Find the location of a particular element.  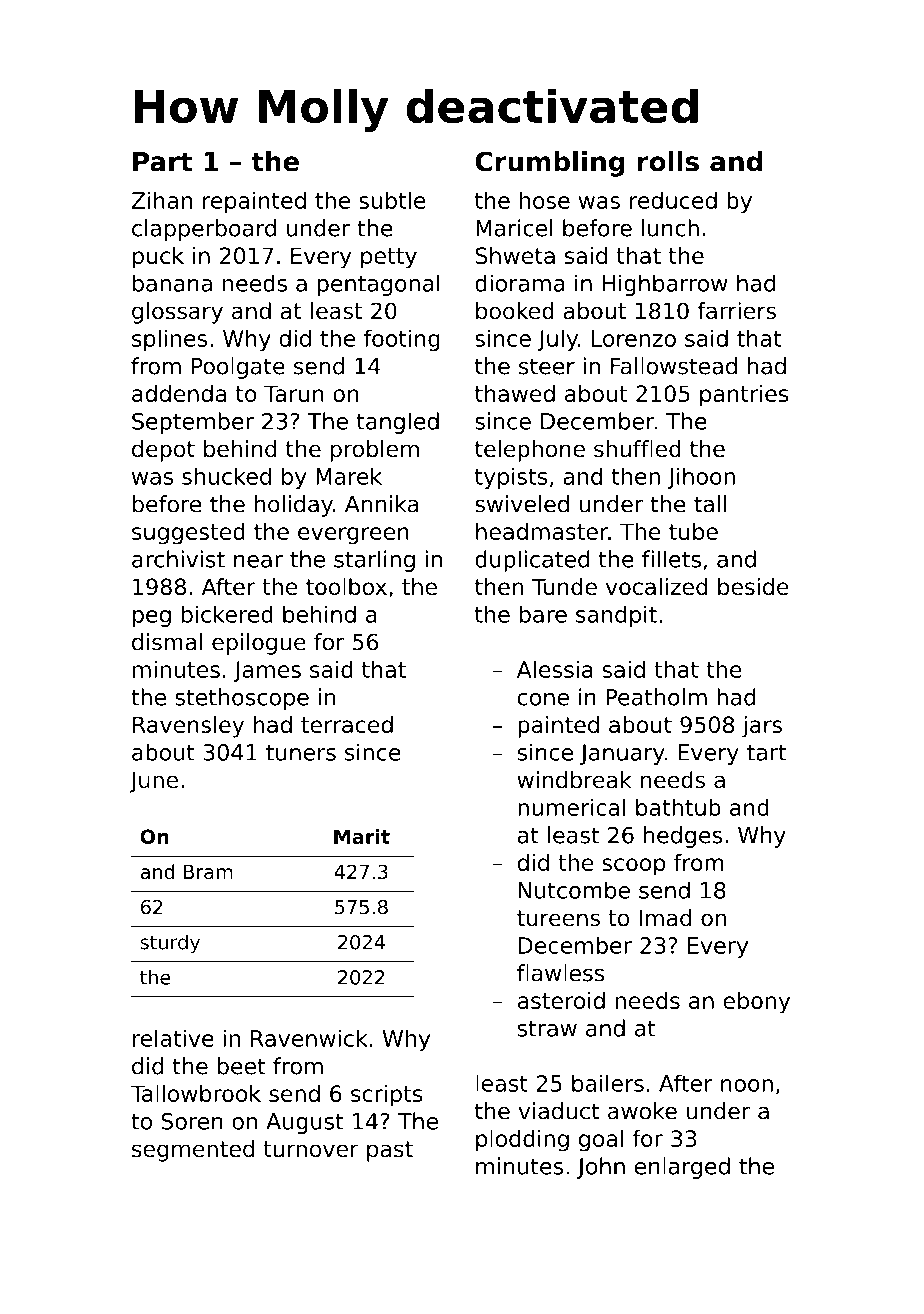

straw is located at coordinates (547, 1028).
